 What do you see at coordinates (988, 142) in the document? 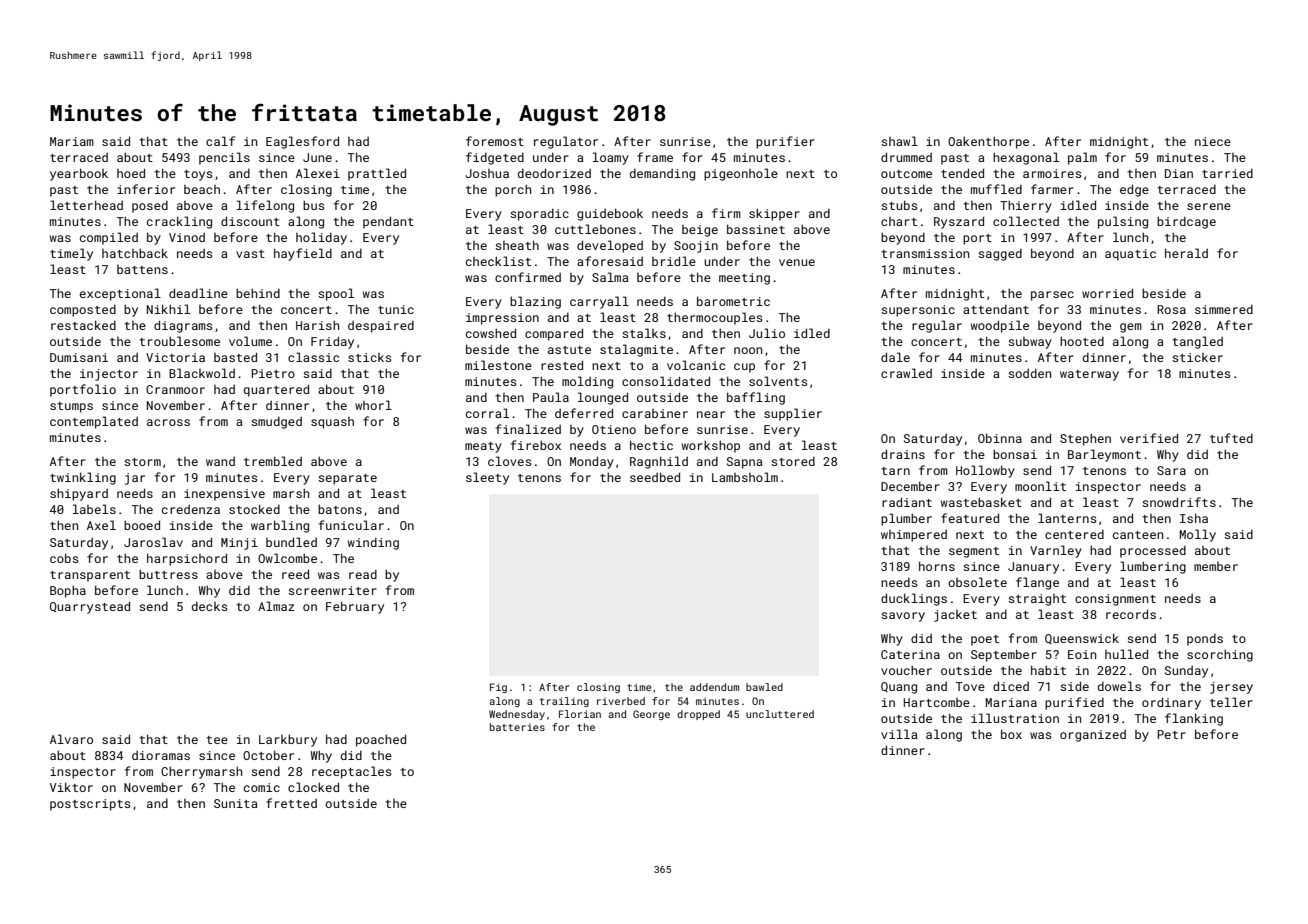
I see `Oakenthorpe` at bounding box center [988, 142].
